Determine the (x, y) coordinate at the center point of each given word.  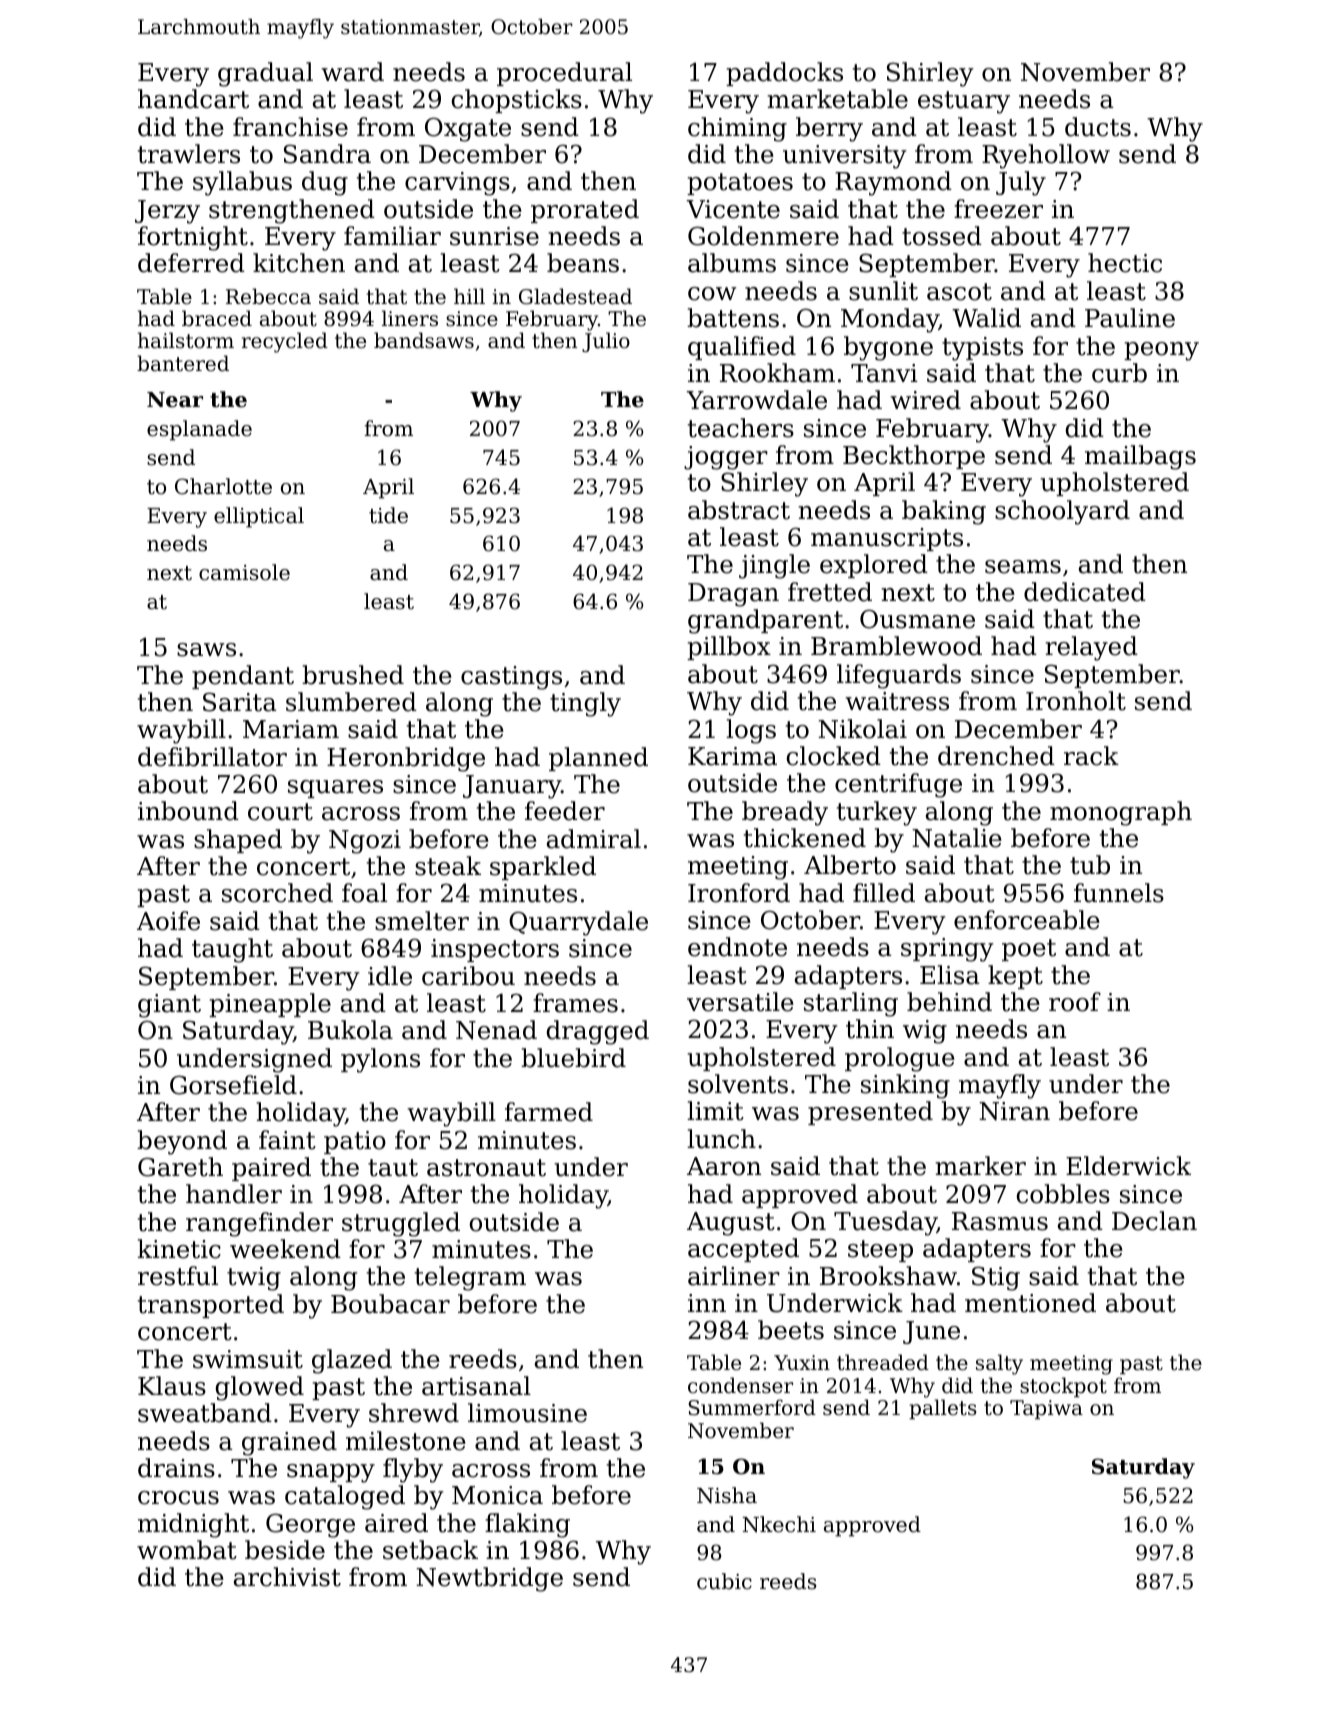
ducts (1098, 127)
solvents (738, 1084)
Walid (986, 318)
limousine (527, 1413)
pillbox (729, 648)
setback (430, 1550)
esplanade (199, 430)
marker (980, 1166)
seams (1023, 567)
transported (211, 1306)
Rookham (777, 373)
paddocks (784, 74)
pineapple (270, 1005)
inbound (188, 811)
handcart (193, 99)
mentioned (1030, 1303)
